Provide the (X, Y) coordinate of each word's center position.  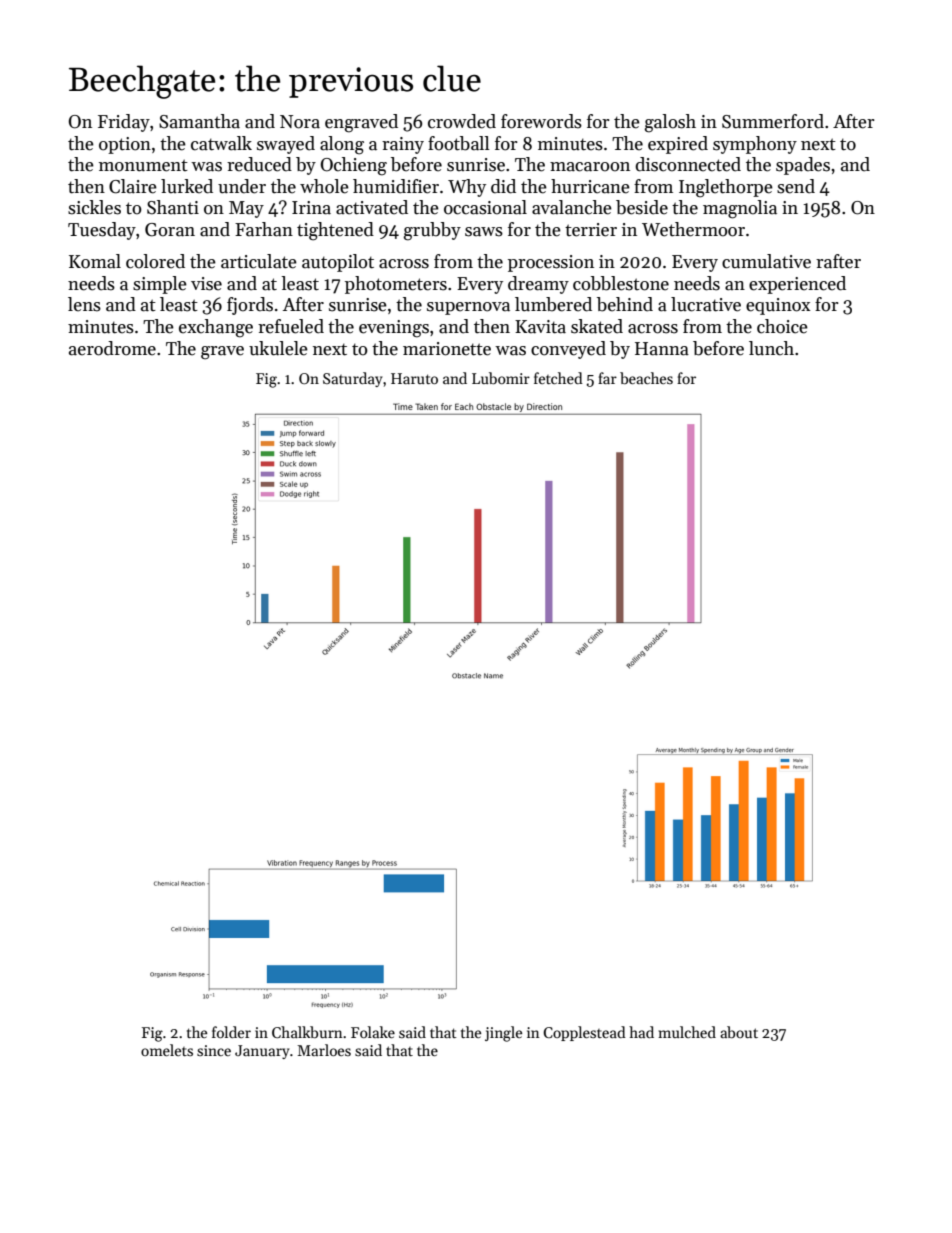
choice (782, 326)
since (214, 1050)
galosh (670, 123)
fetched (558, 378)
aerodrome (112, 348)
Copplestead (584, 1033)
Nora (300, 122)
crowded (462, 121)
